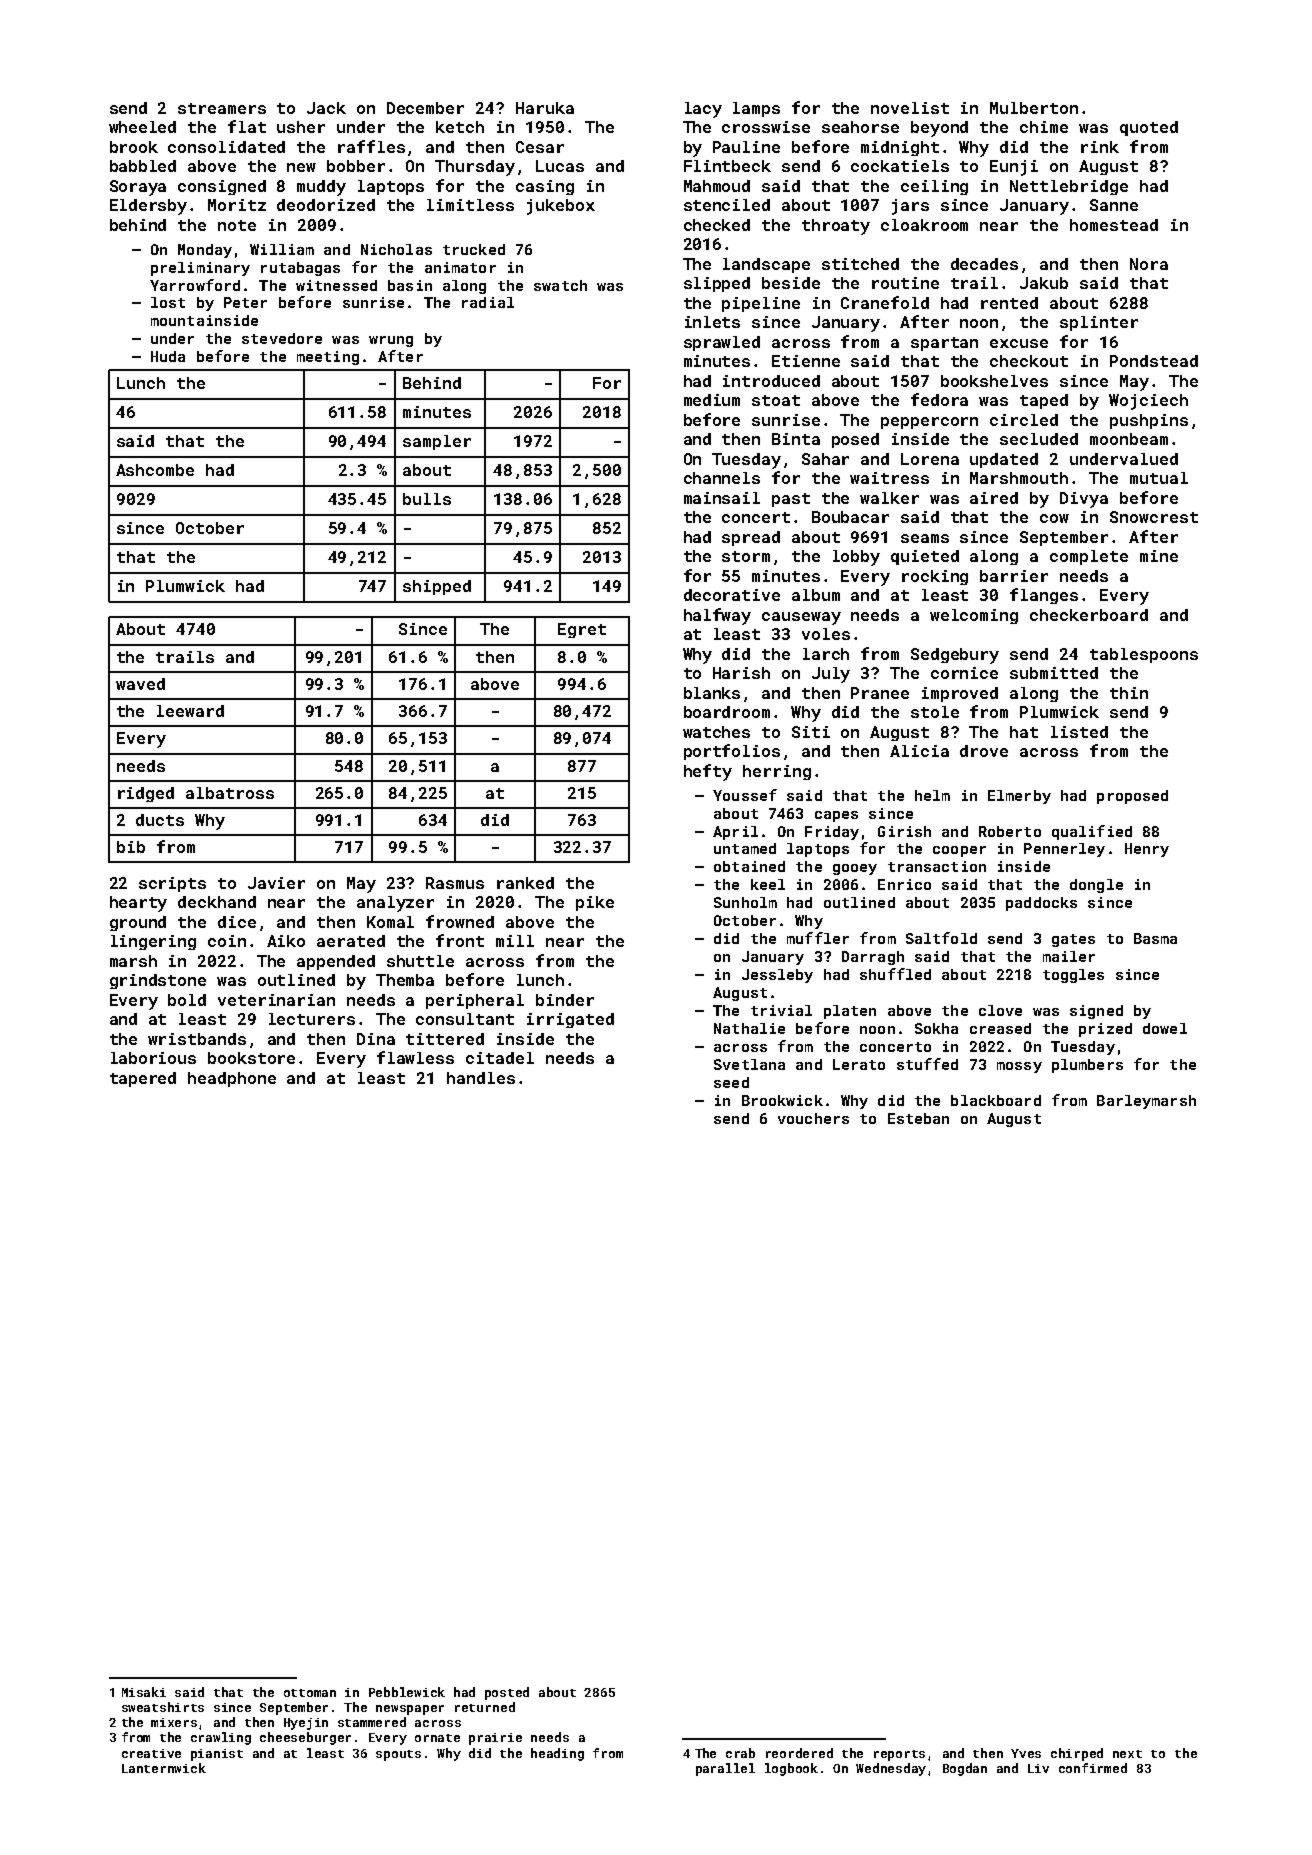 Image resolution: width=1312 pixels, height=1855 pixels. What do you see at coordinates (142, 127) in the image?
I see `wheeled` at bounding box center [142, 127].
